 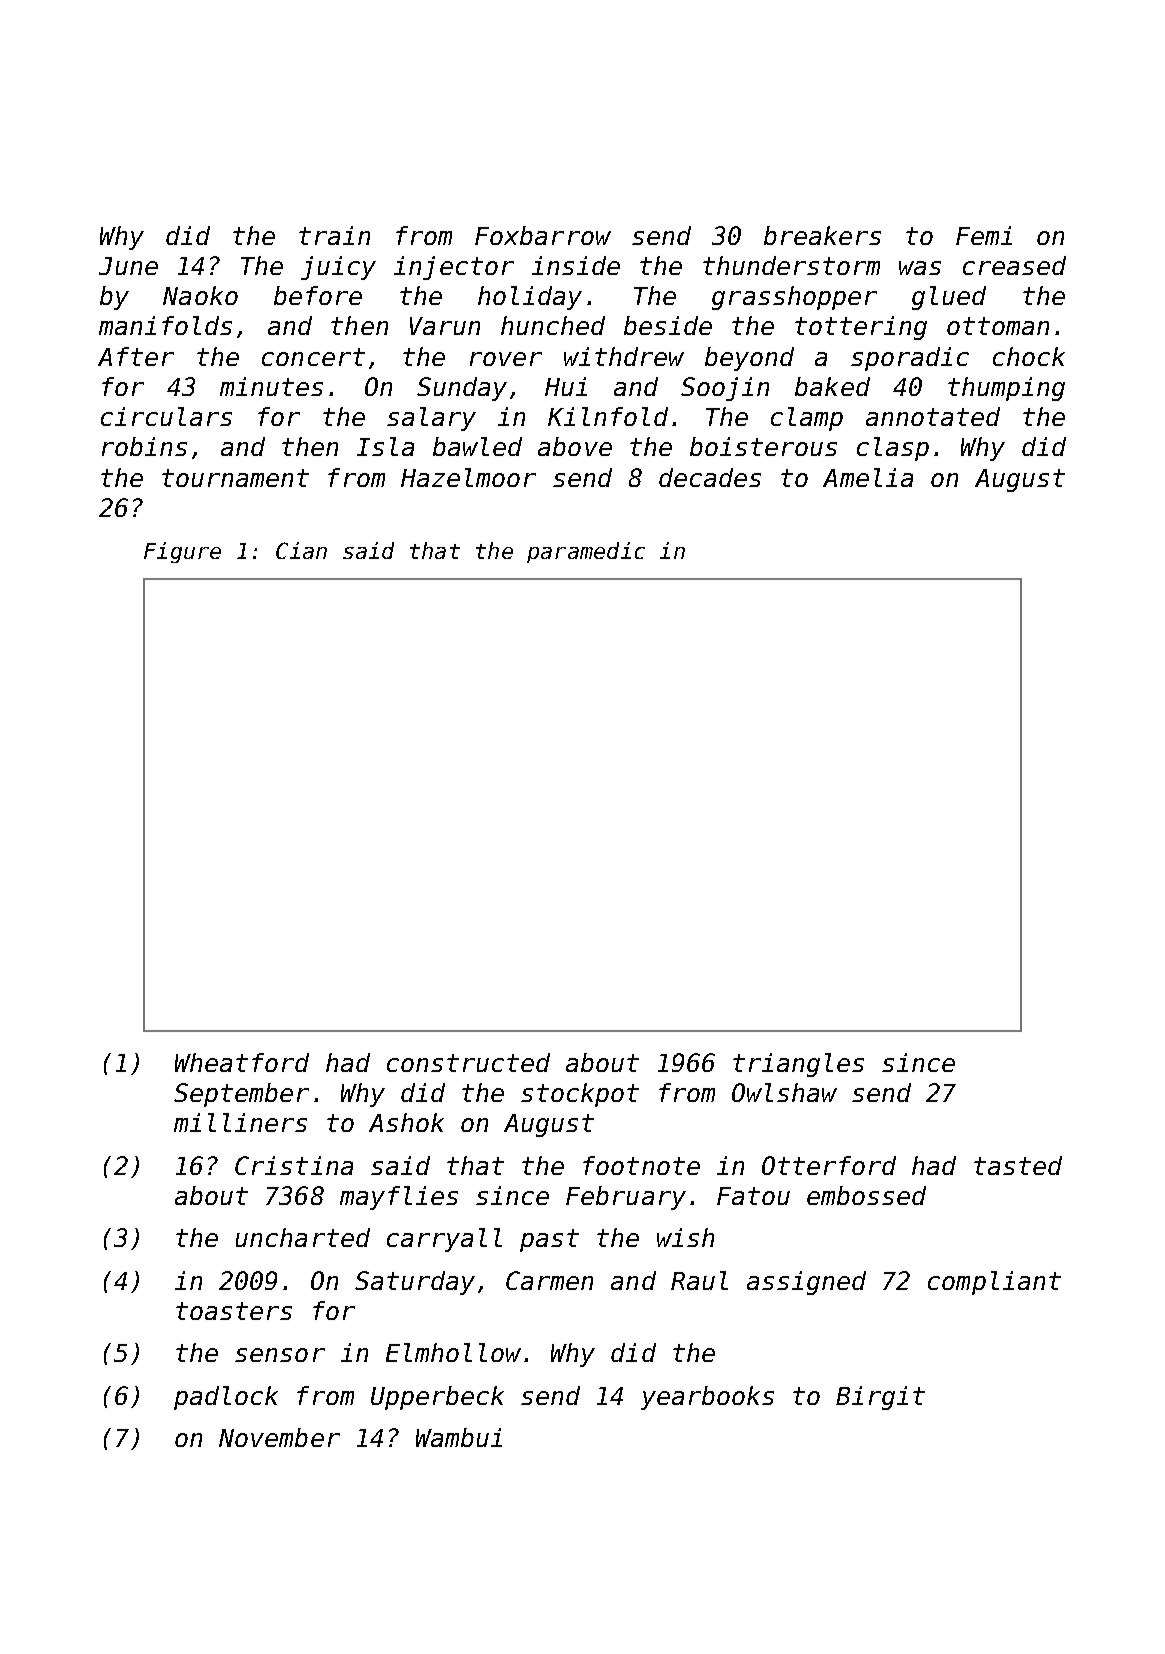 What do you see at coordinates (868, 477) in the screenshot?
I see `Amelia` at bounding box center [868, 477].
